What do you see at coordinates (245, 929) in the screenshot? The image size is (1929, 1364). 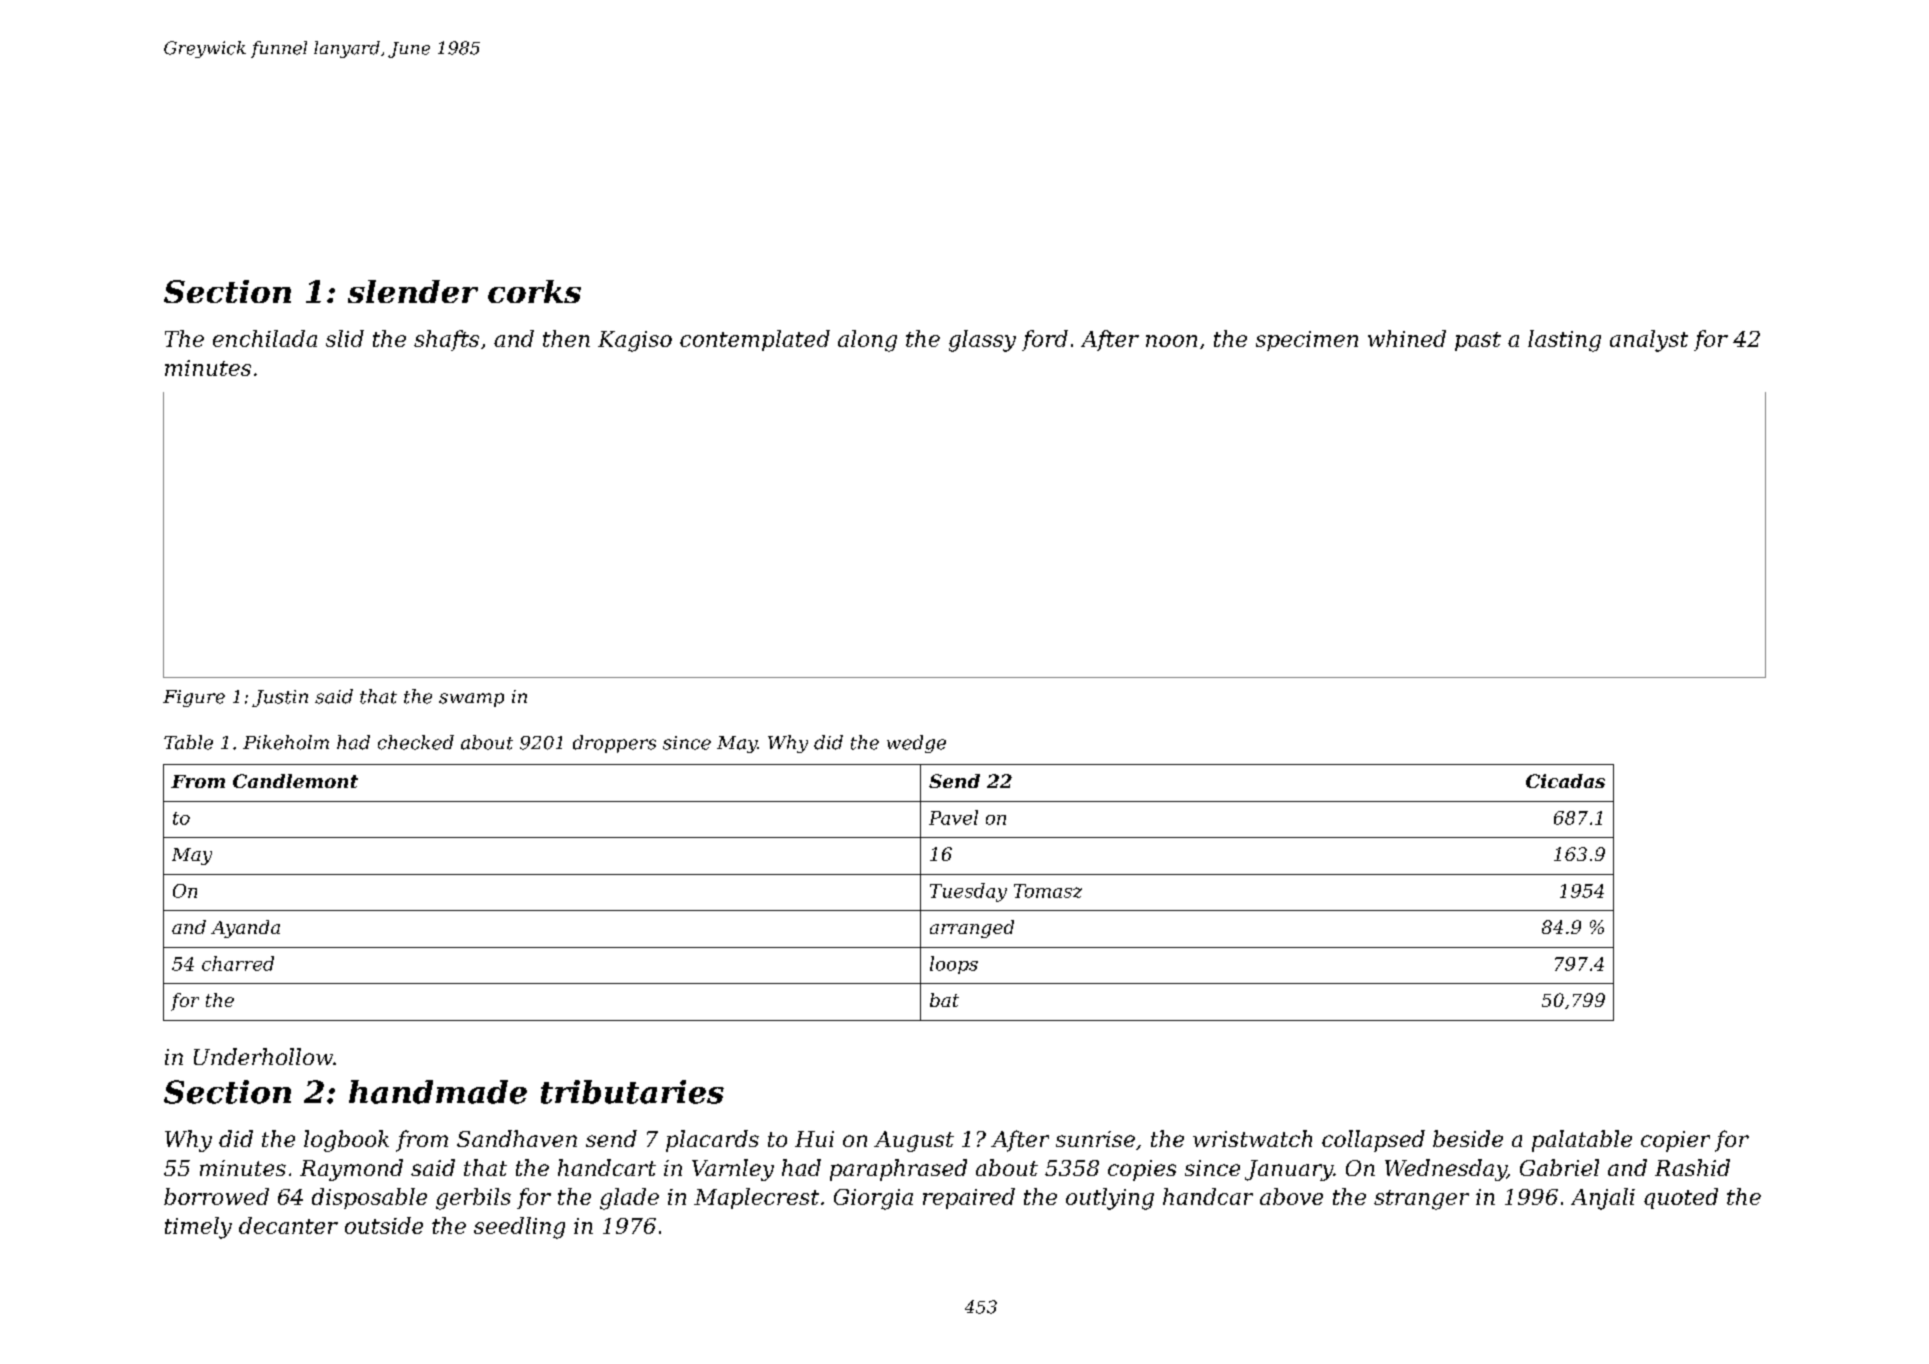 I see `Ayanda` at bounding box center [245, 929].
